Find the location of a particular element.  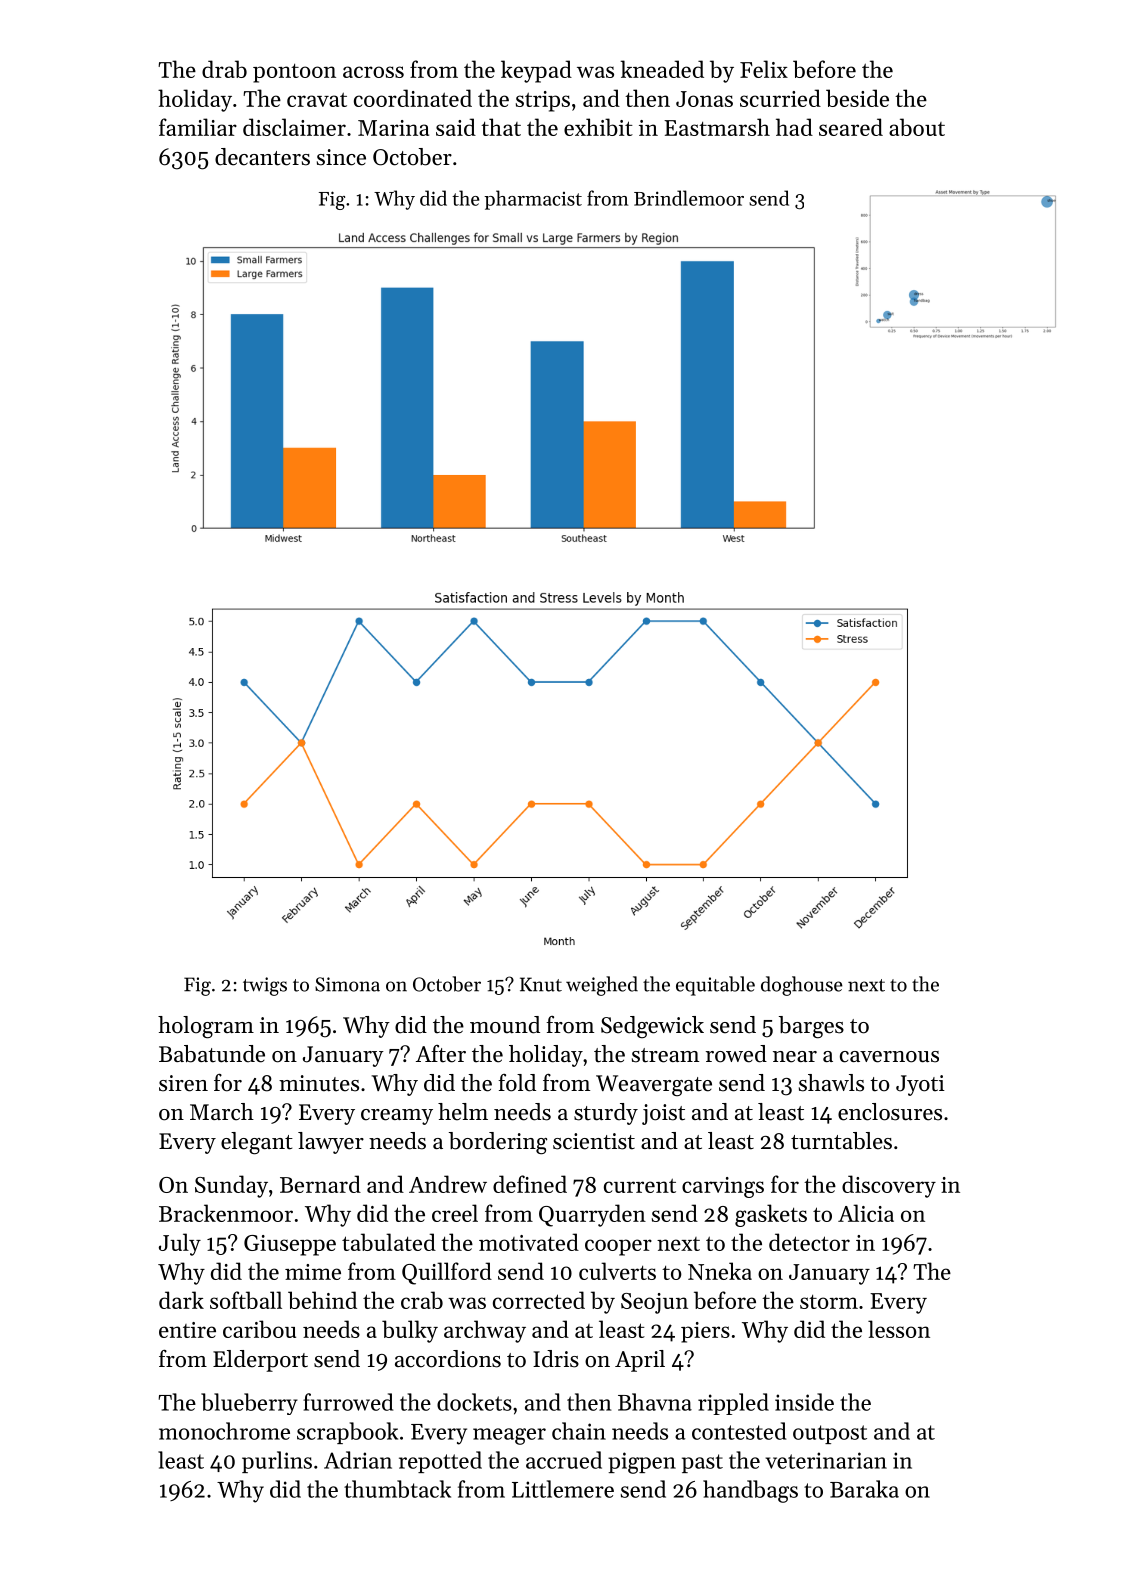

pharmacist is located at coordinates (533, 200).
